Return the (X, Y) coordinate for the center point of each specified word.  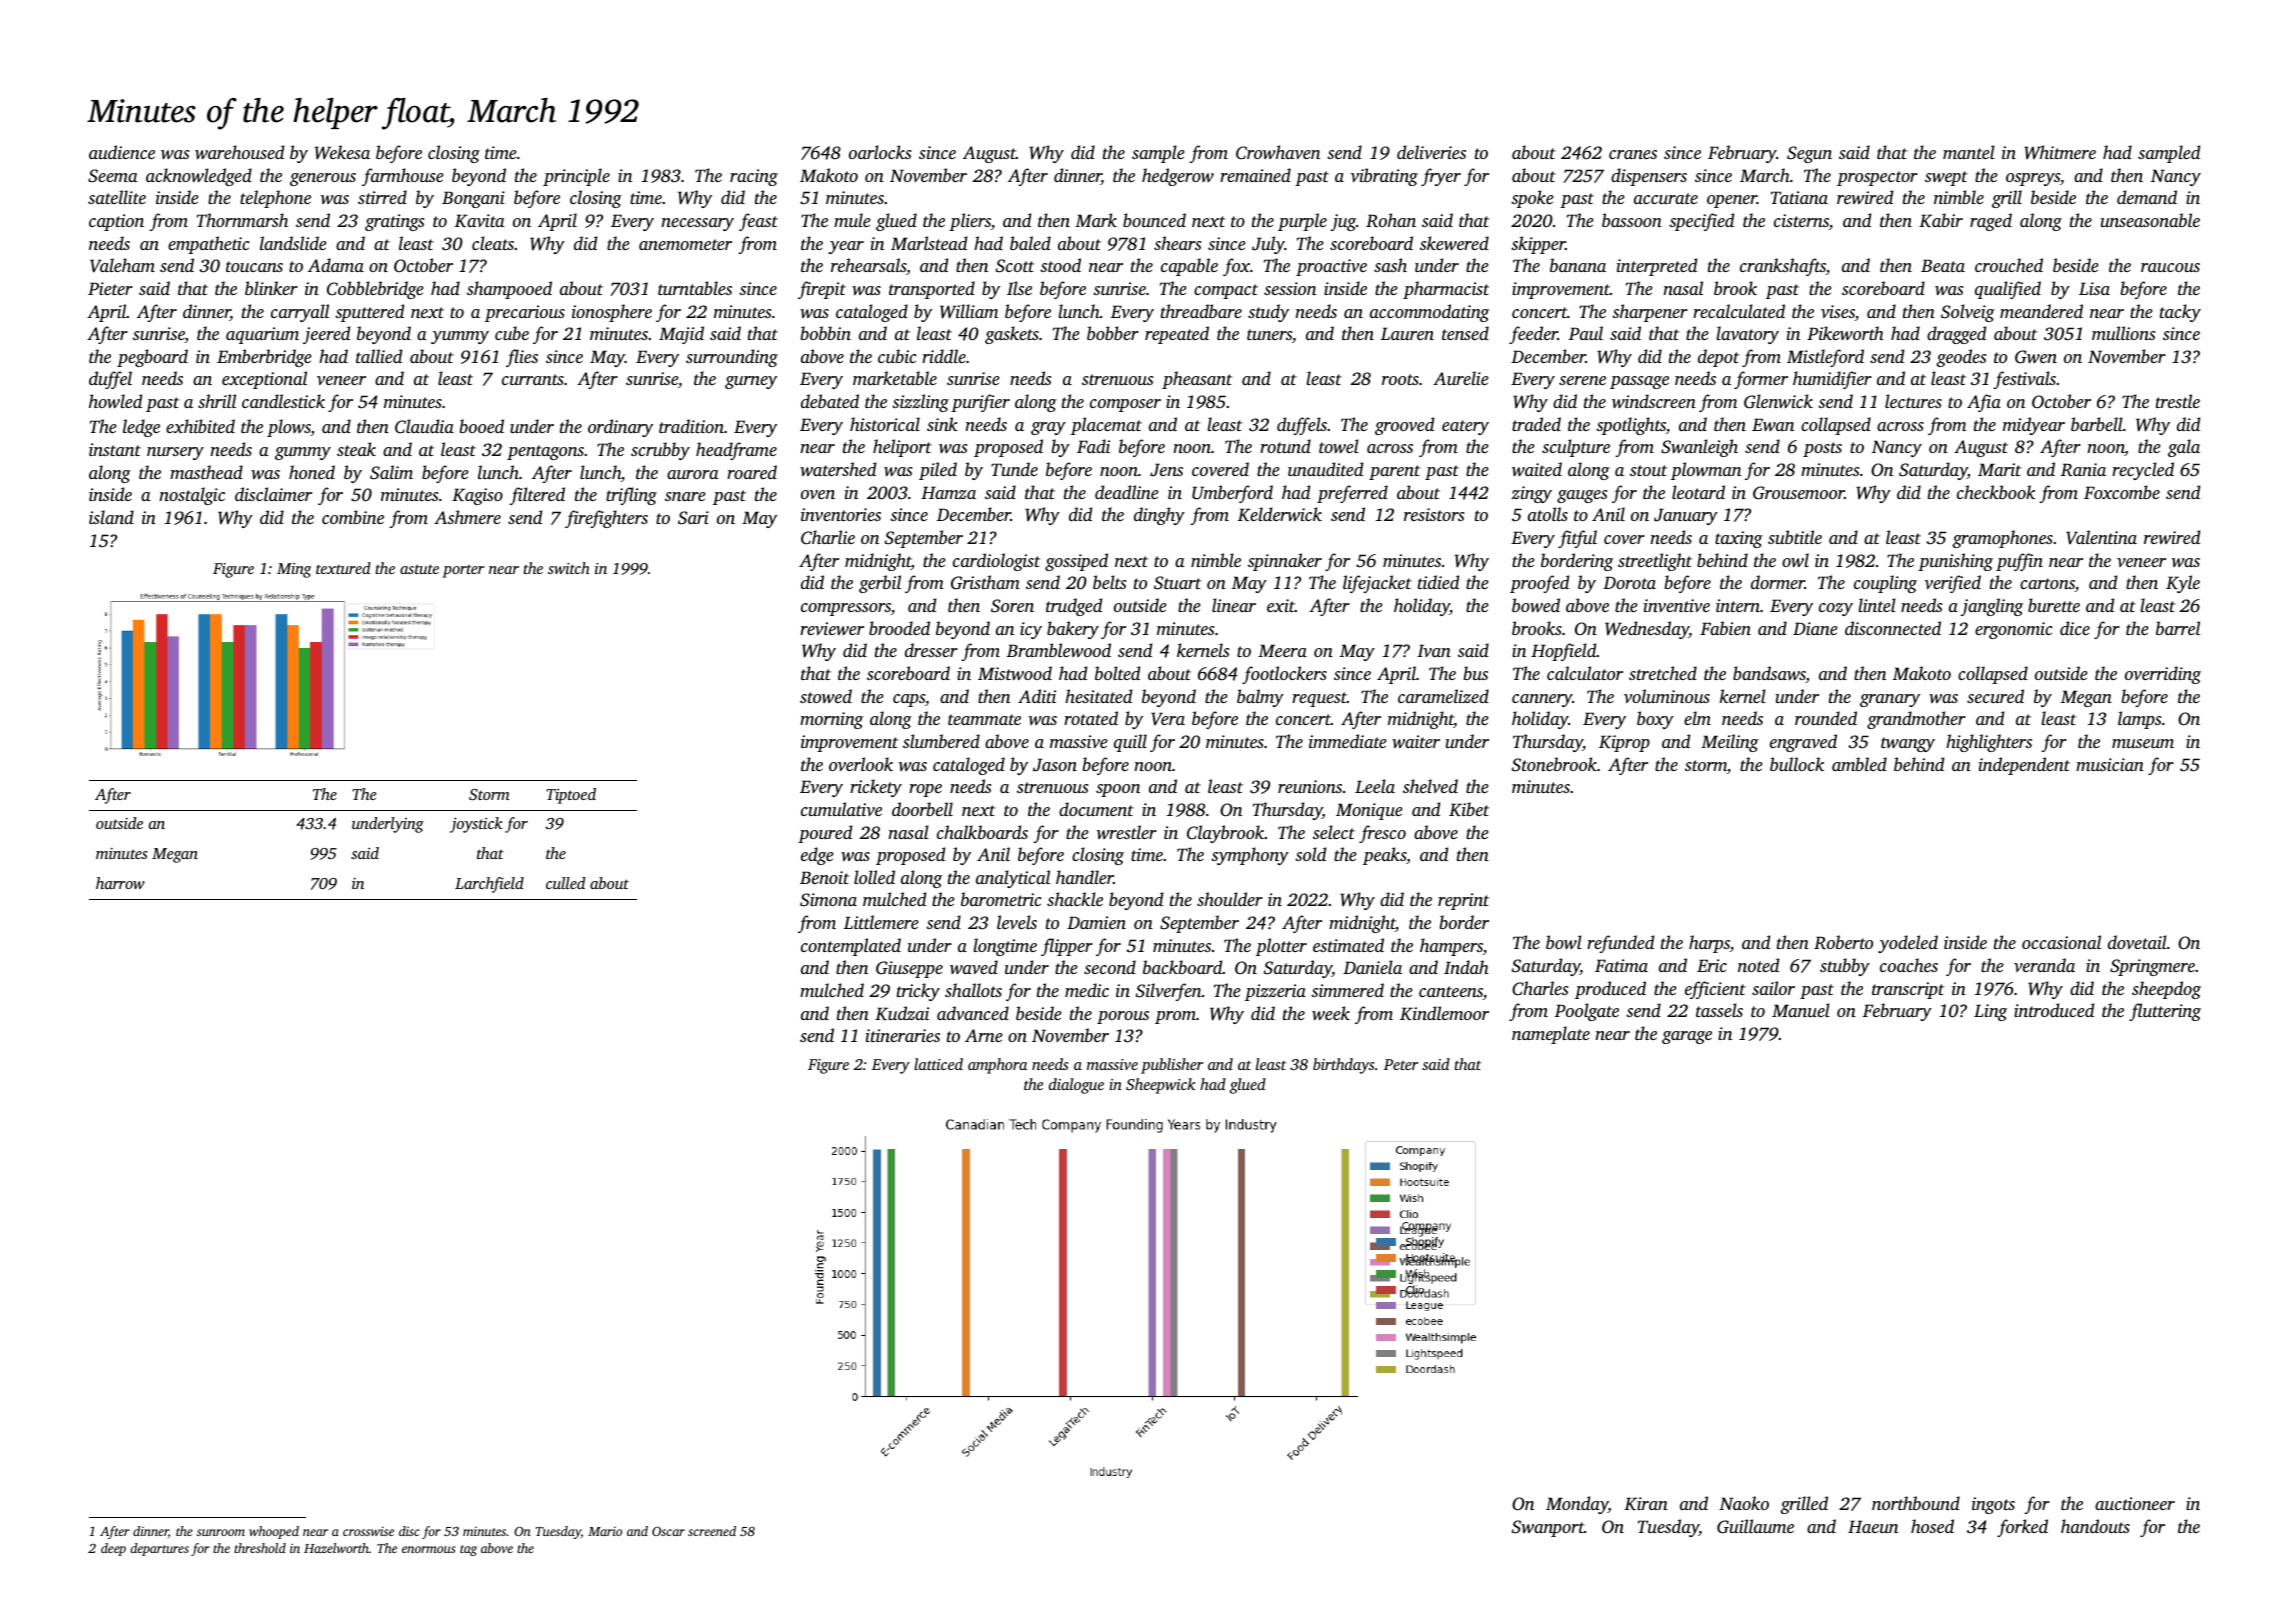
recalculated (1739, 311)
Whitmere (2060, 152)
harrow (120, 883)
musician (2110, 764)
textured (343, 568)
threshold (260, 1548)
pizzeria (1275, 992)
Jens (1166, 470)
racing (754, 177)
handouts (2095, 1526)
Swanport (1548, 1528)
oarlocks (880, 152)
